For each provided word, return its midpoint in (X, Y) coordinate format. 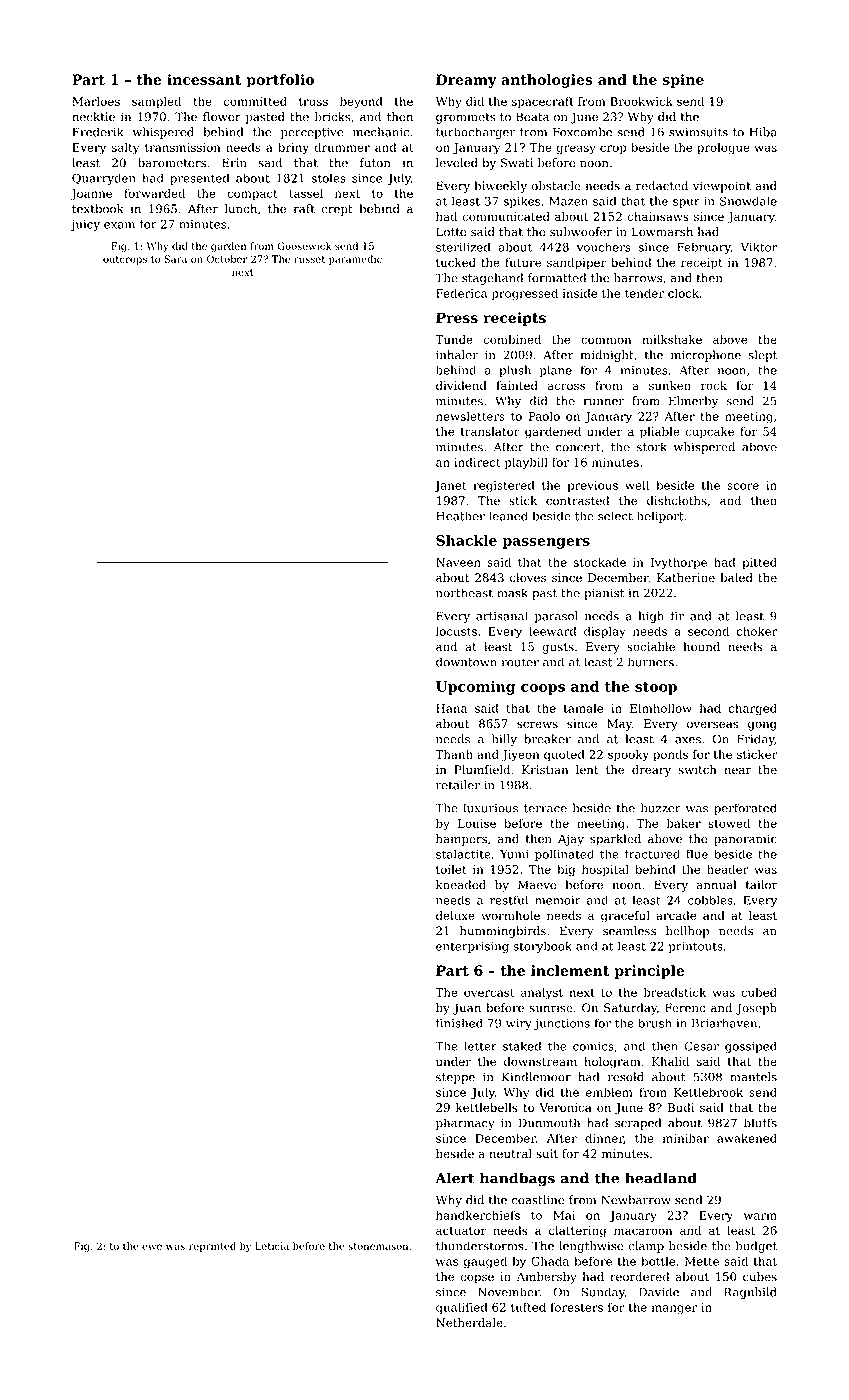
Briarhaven (724, 1023)
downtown (466, 662)
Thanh (454, 754)
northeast (464, 593)
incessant (204, 79)
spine (683, 81)
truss (313, 102)
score (743, 486)
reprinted (212, 1247)
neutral (510, 1154)
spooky (628, 755)
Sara (175, 259)
